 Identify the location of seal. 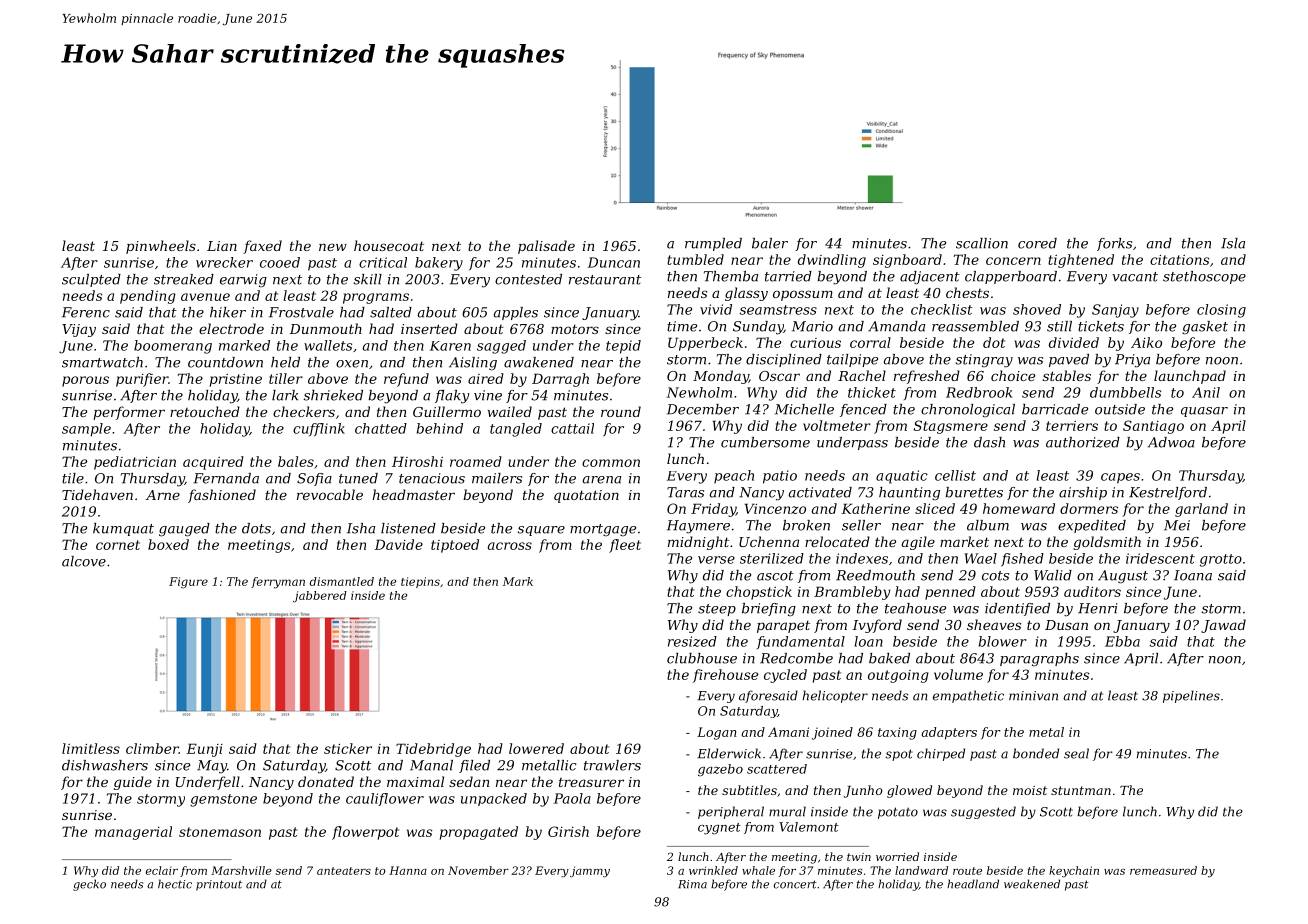
(1076, 753).
